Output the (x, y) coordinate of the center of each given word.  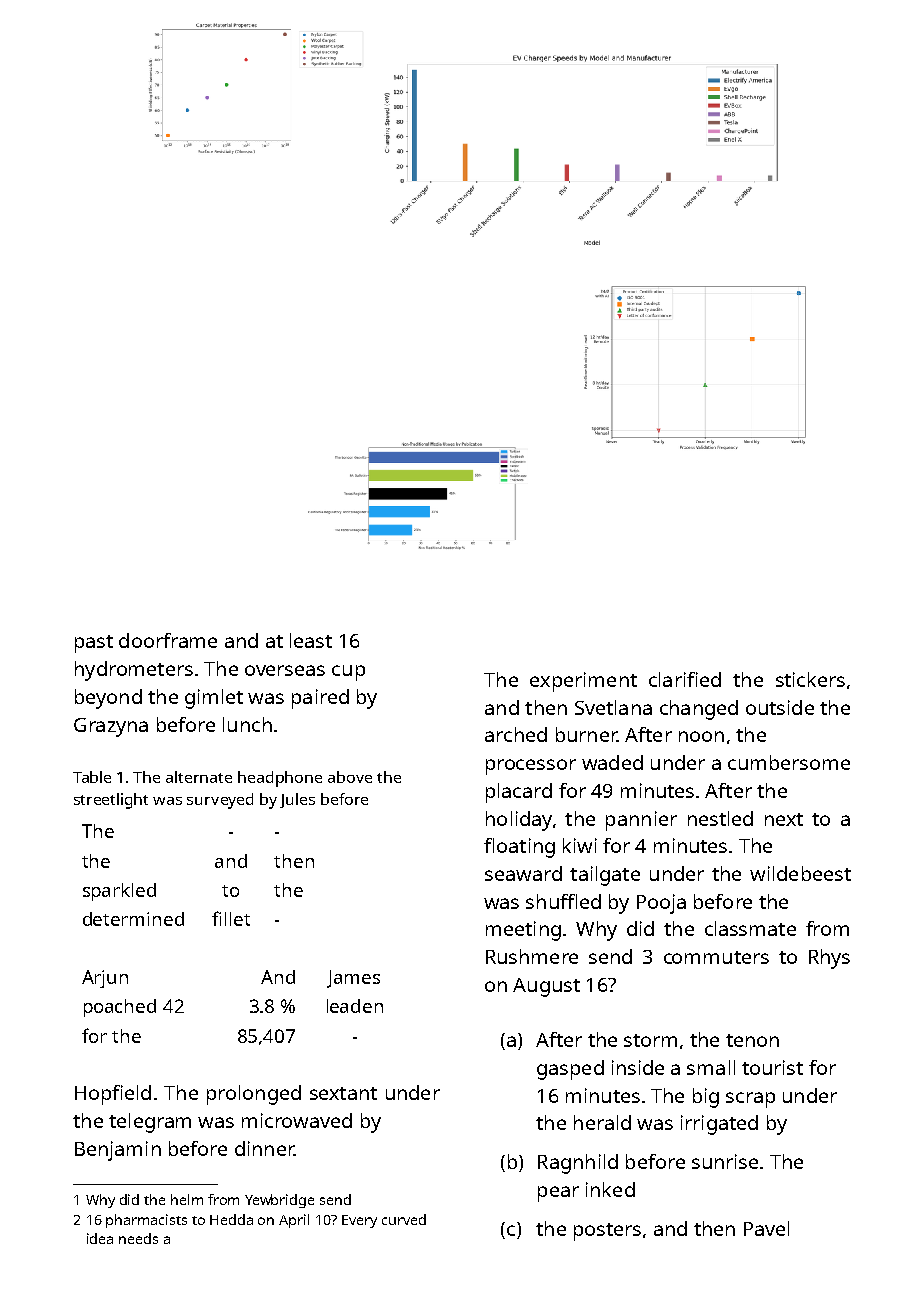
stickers (810, 679)
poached (120, 1008)
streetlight (111, 801)
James (353, 979)
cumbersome (789, 762)
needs (138, 1238)
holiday (519, 821)
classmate (750, 928)
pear (558, 1194)
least (311, 640)
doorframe (168, 640)
